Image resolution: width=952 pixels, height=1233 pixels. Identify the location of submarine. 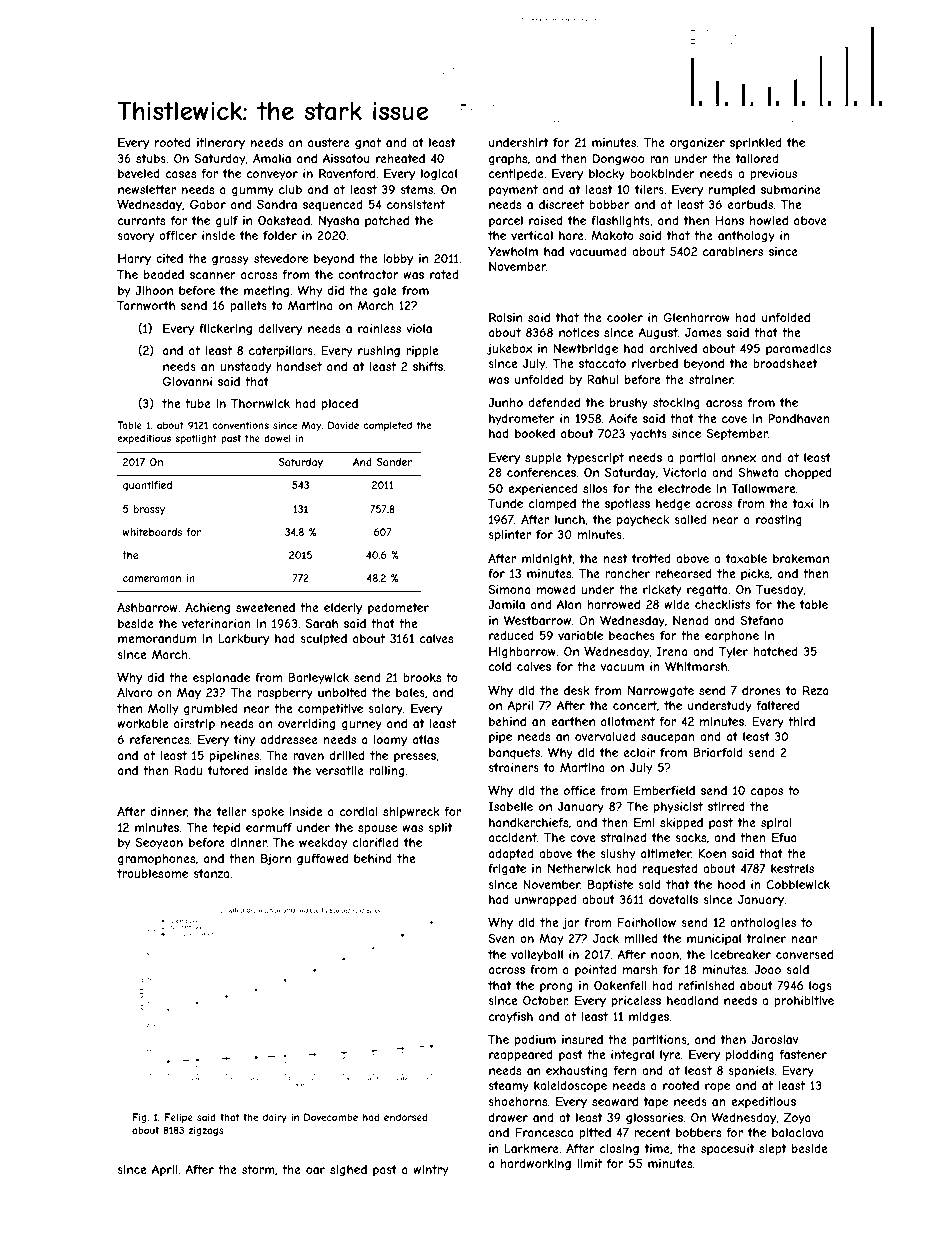
(791, 189).
